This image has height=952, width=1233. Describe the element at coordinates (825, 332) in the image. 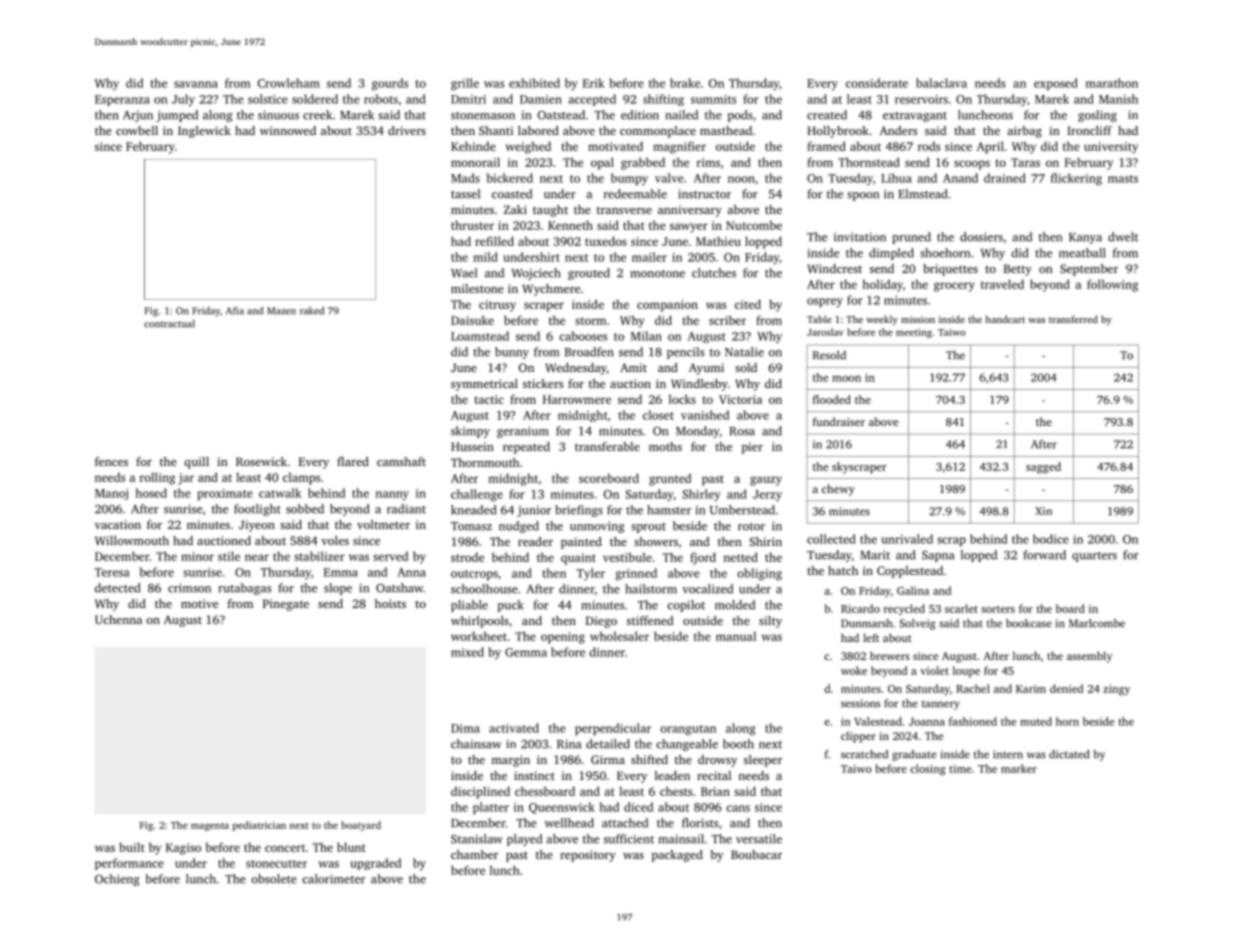

I see `Jaroslav` at that location.
